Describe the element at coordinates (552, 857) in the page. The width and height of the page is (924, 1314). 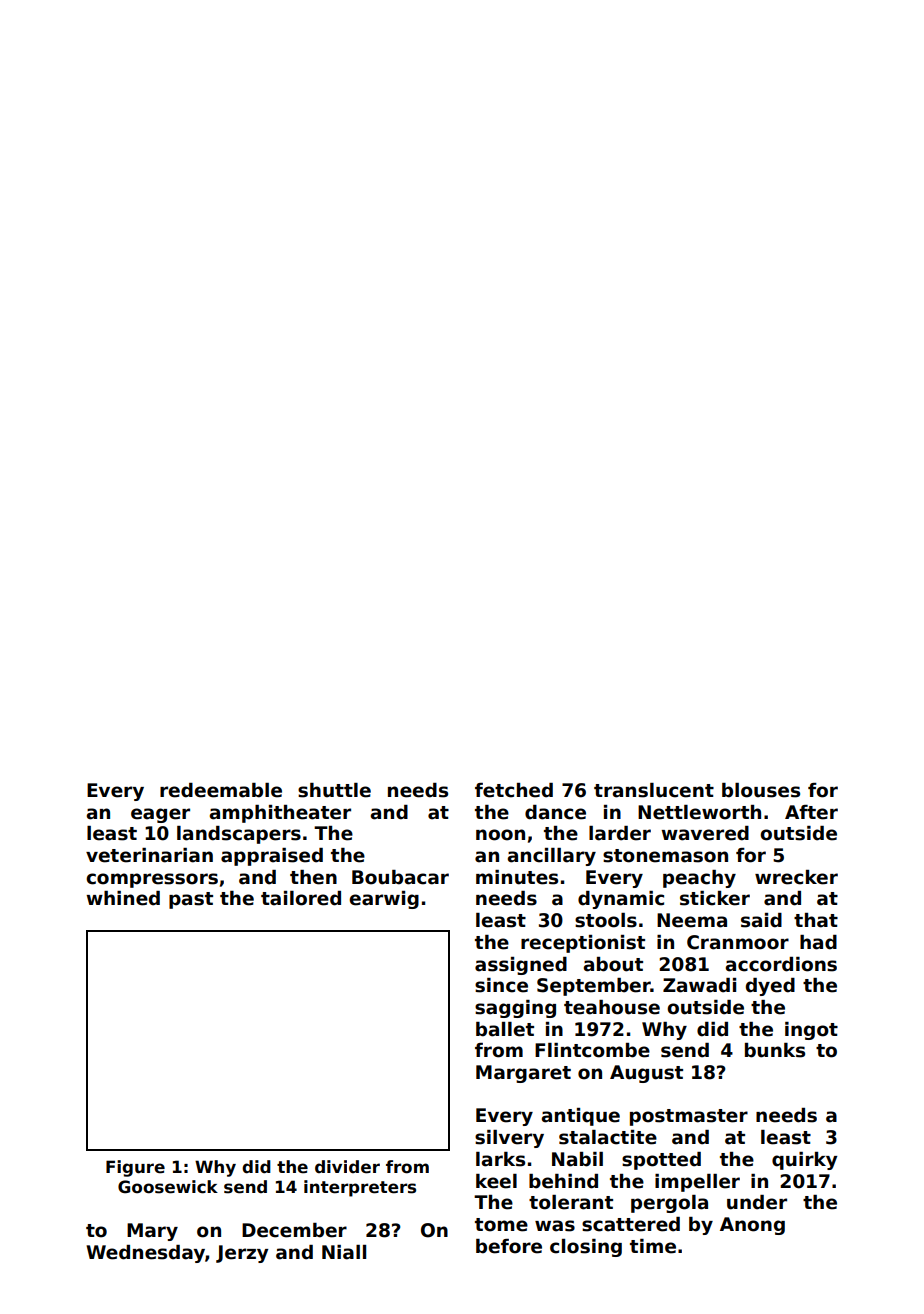
I see `ancillary` at that location.
